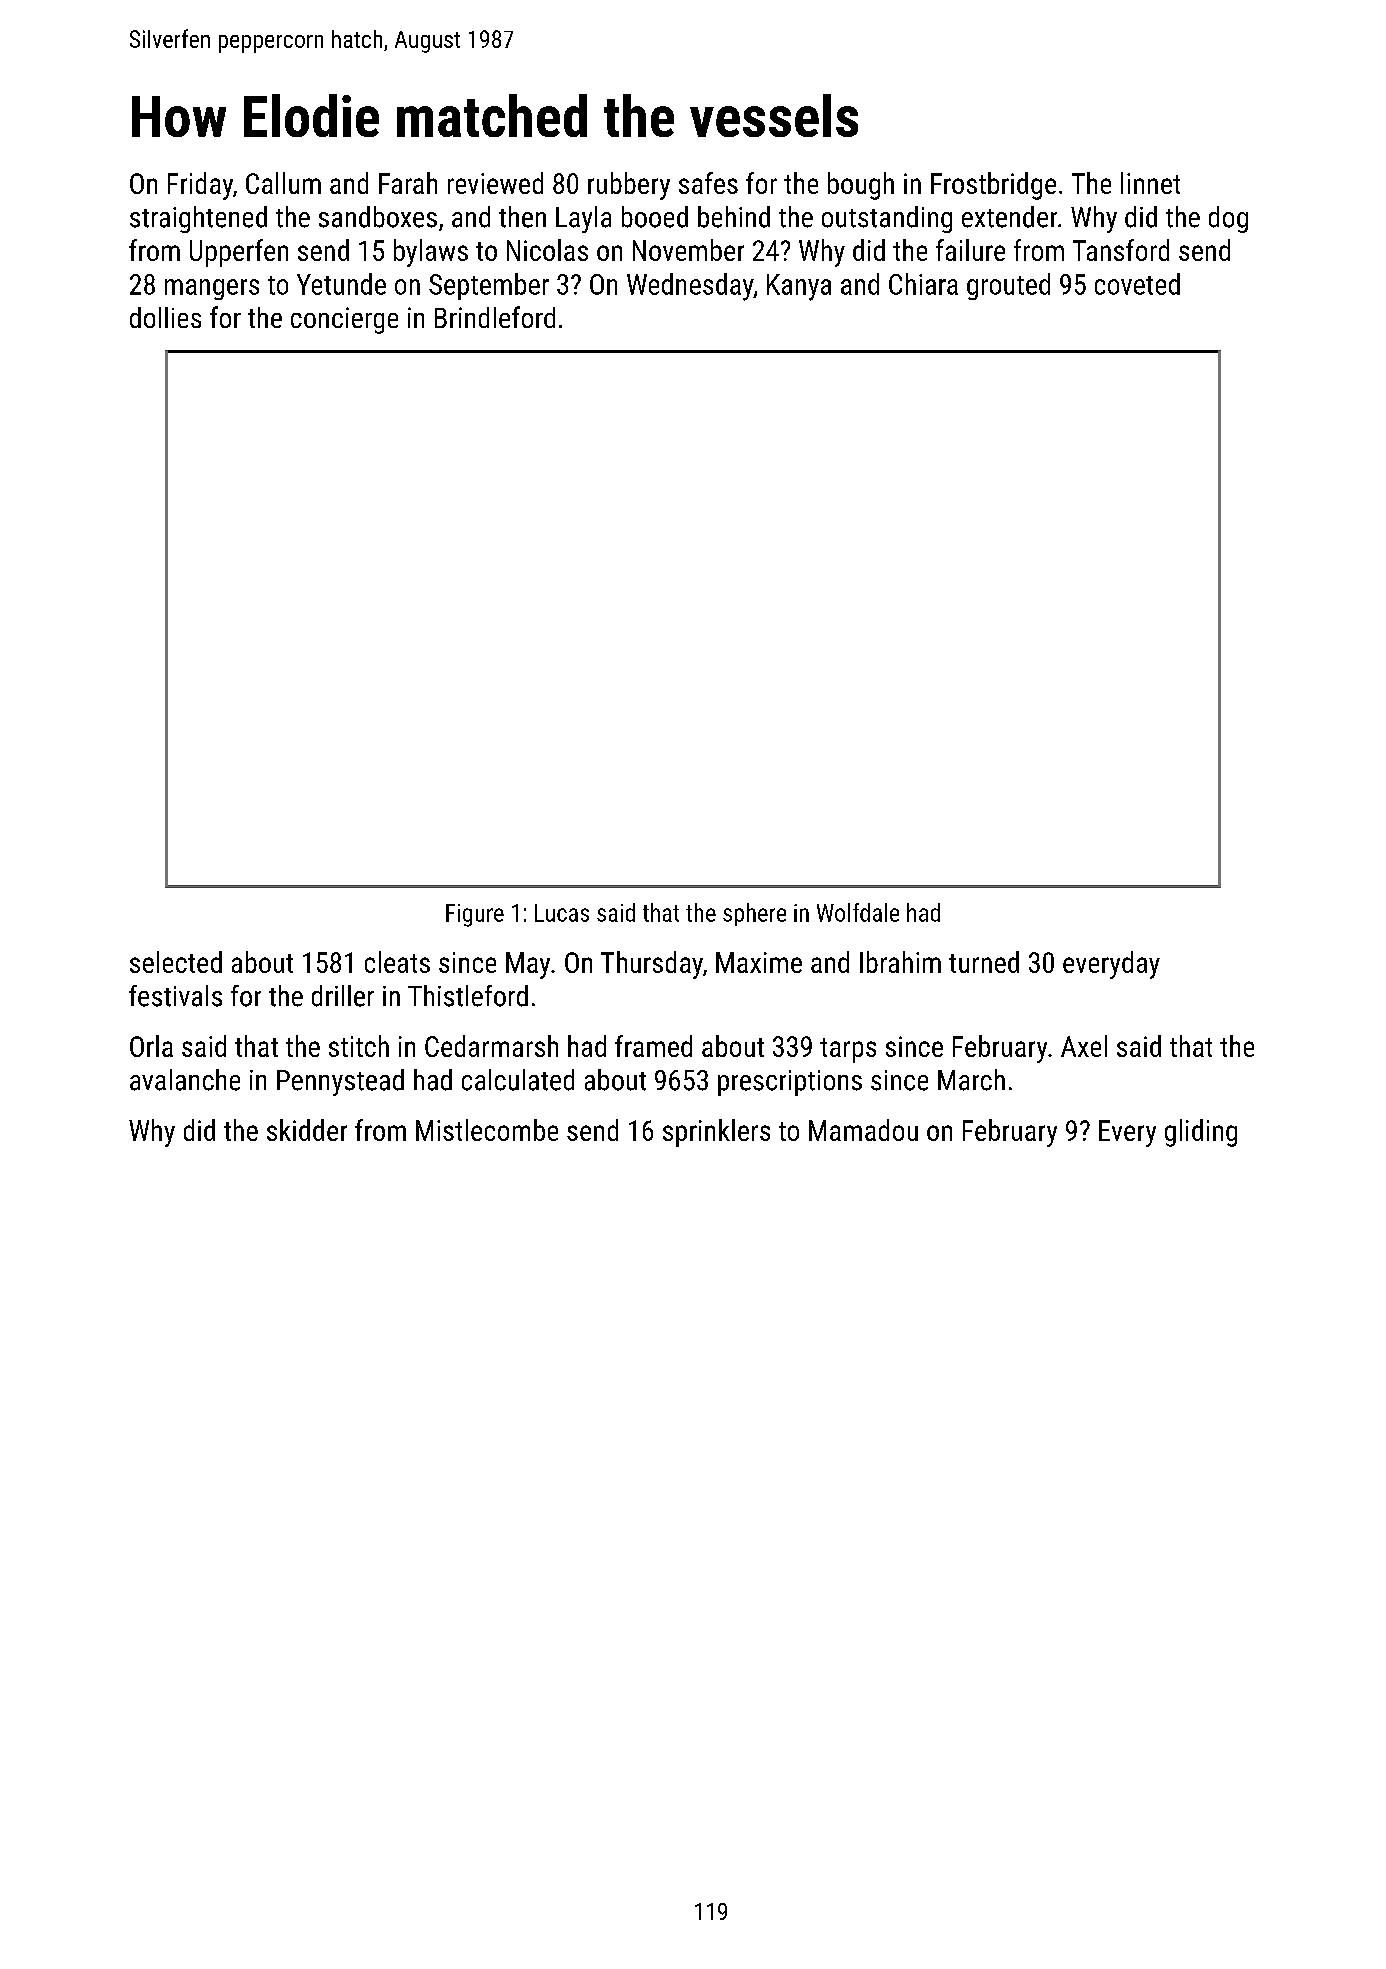 The image size is (1386, 1969). Describe the element at coordinates (307, 1130) in the screenshot. I see `skidder` at that location.
